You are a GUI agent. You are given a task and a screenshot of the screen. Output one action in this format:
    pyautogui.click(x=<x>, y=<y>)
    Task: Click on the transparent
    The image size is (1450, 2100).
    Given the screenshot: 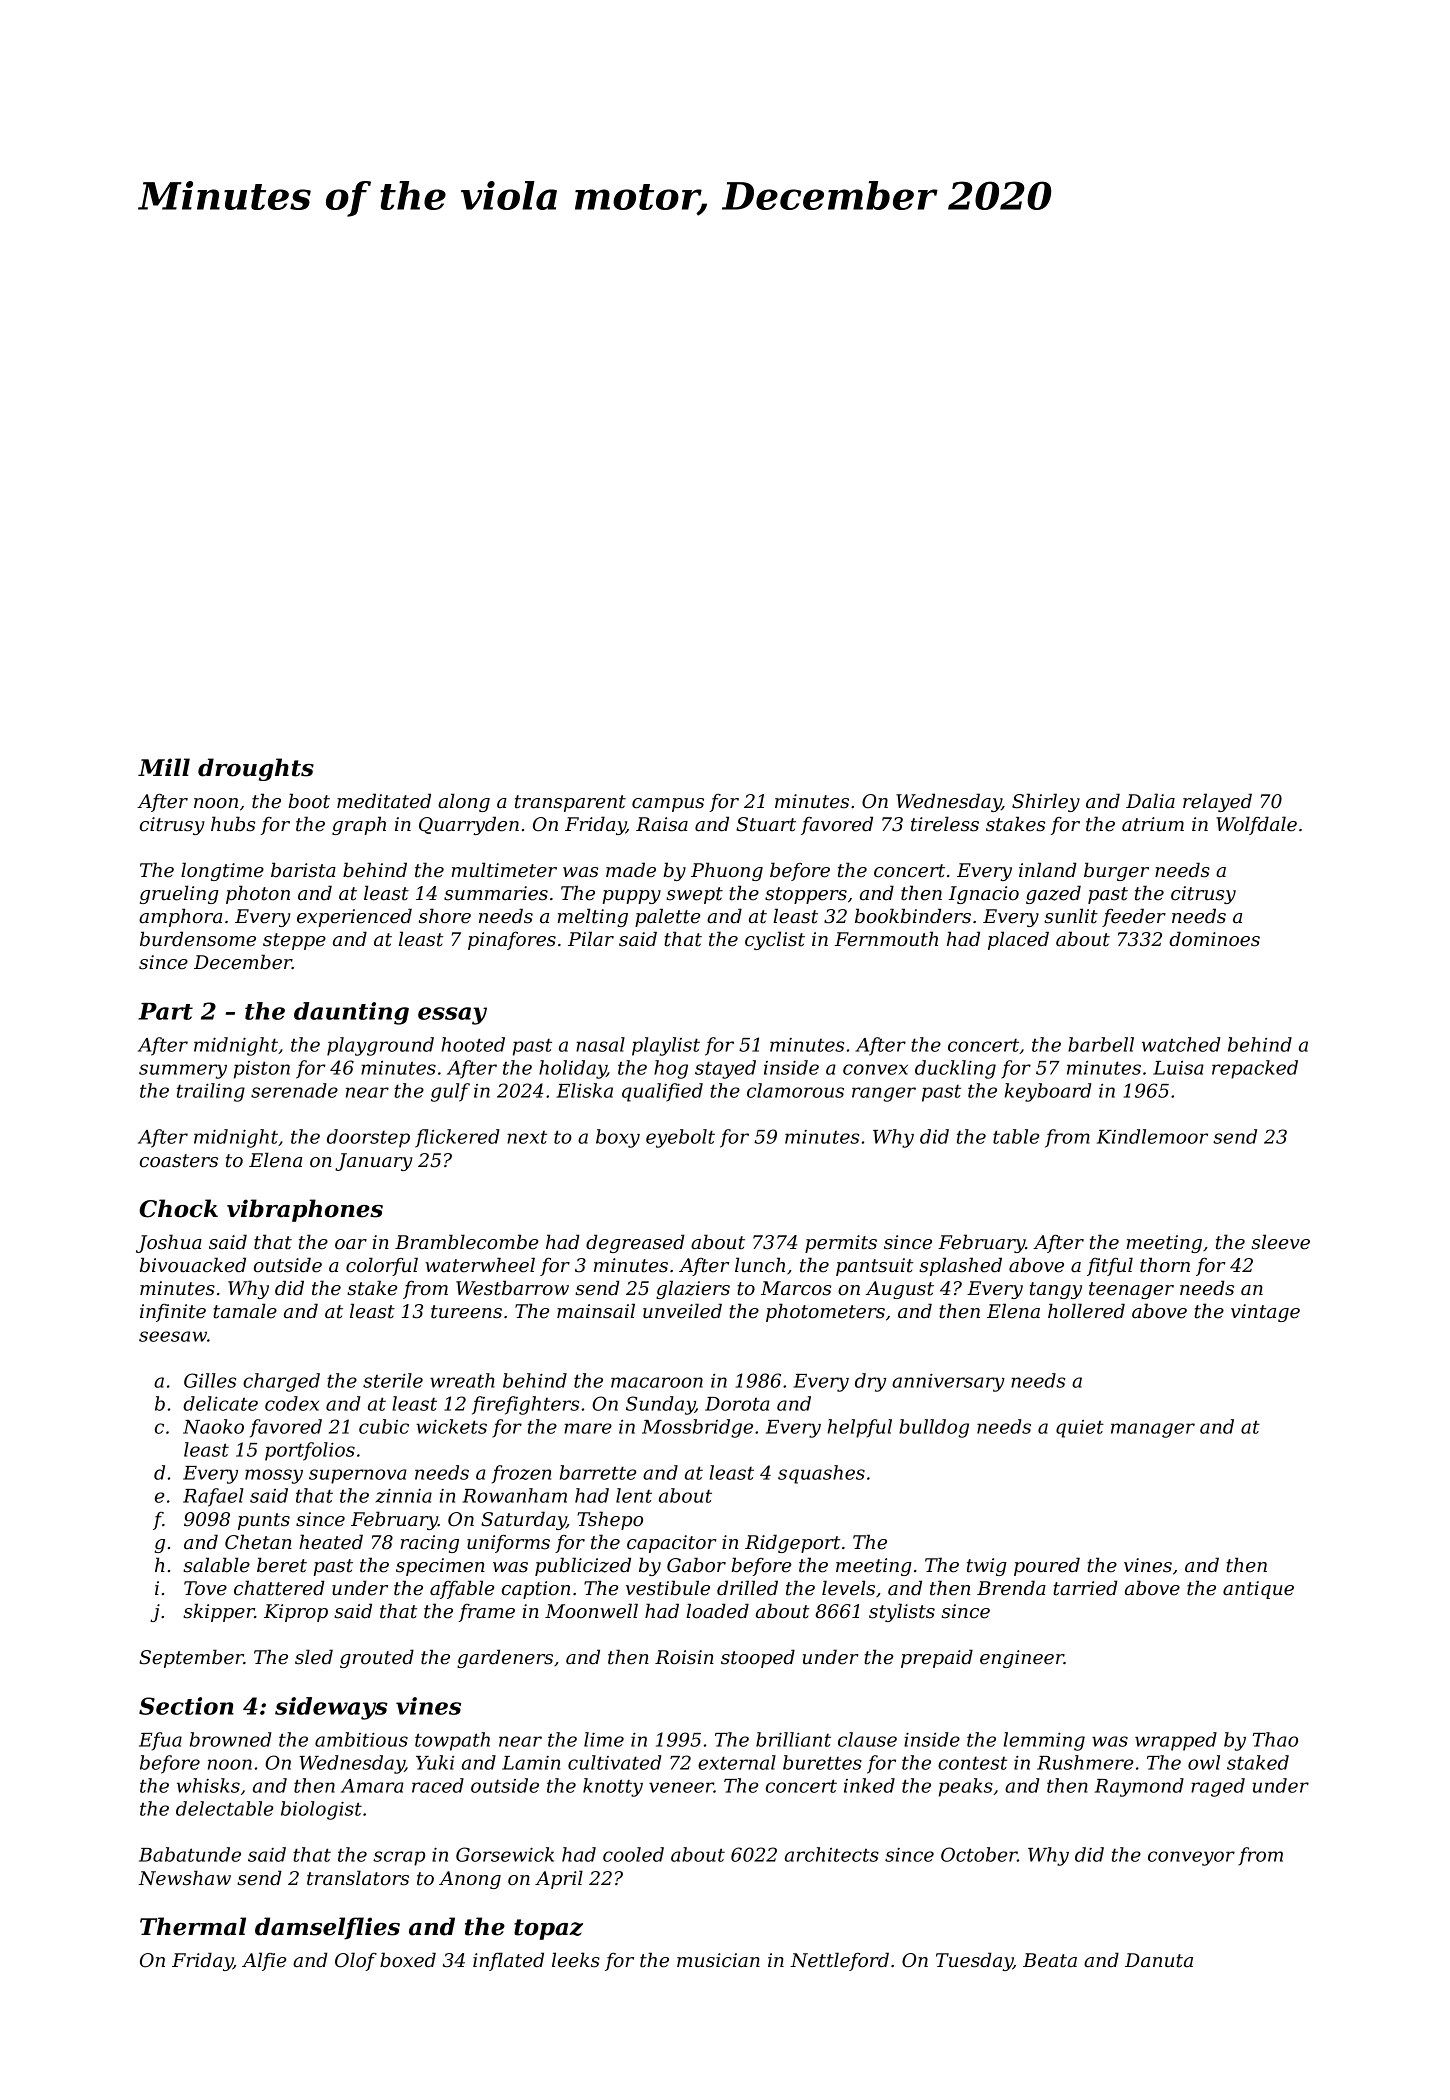 What is the action you would take?
    pyautogui.click(x=570, y=803)
